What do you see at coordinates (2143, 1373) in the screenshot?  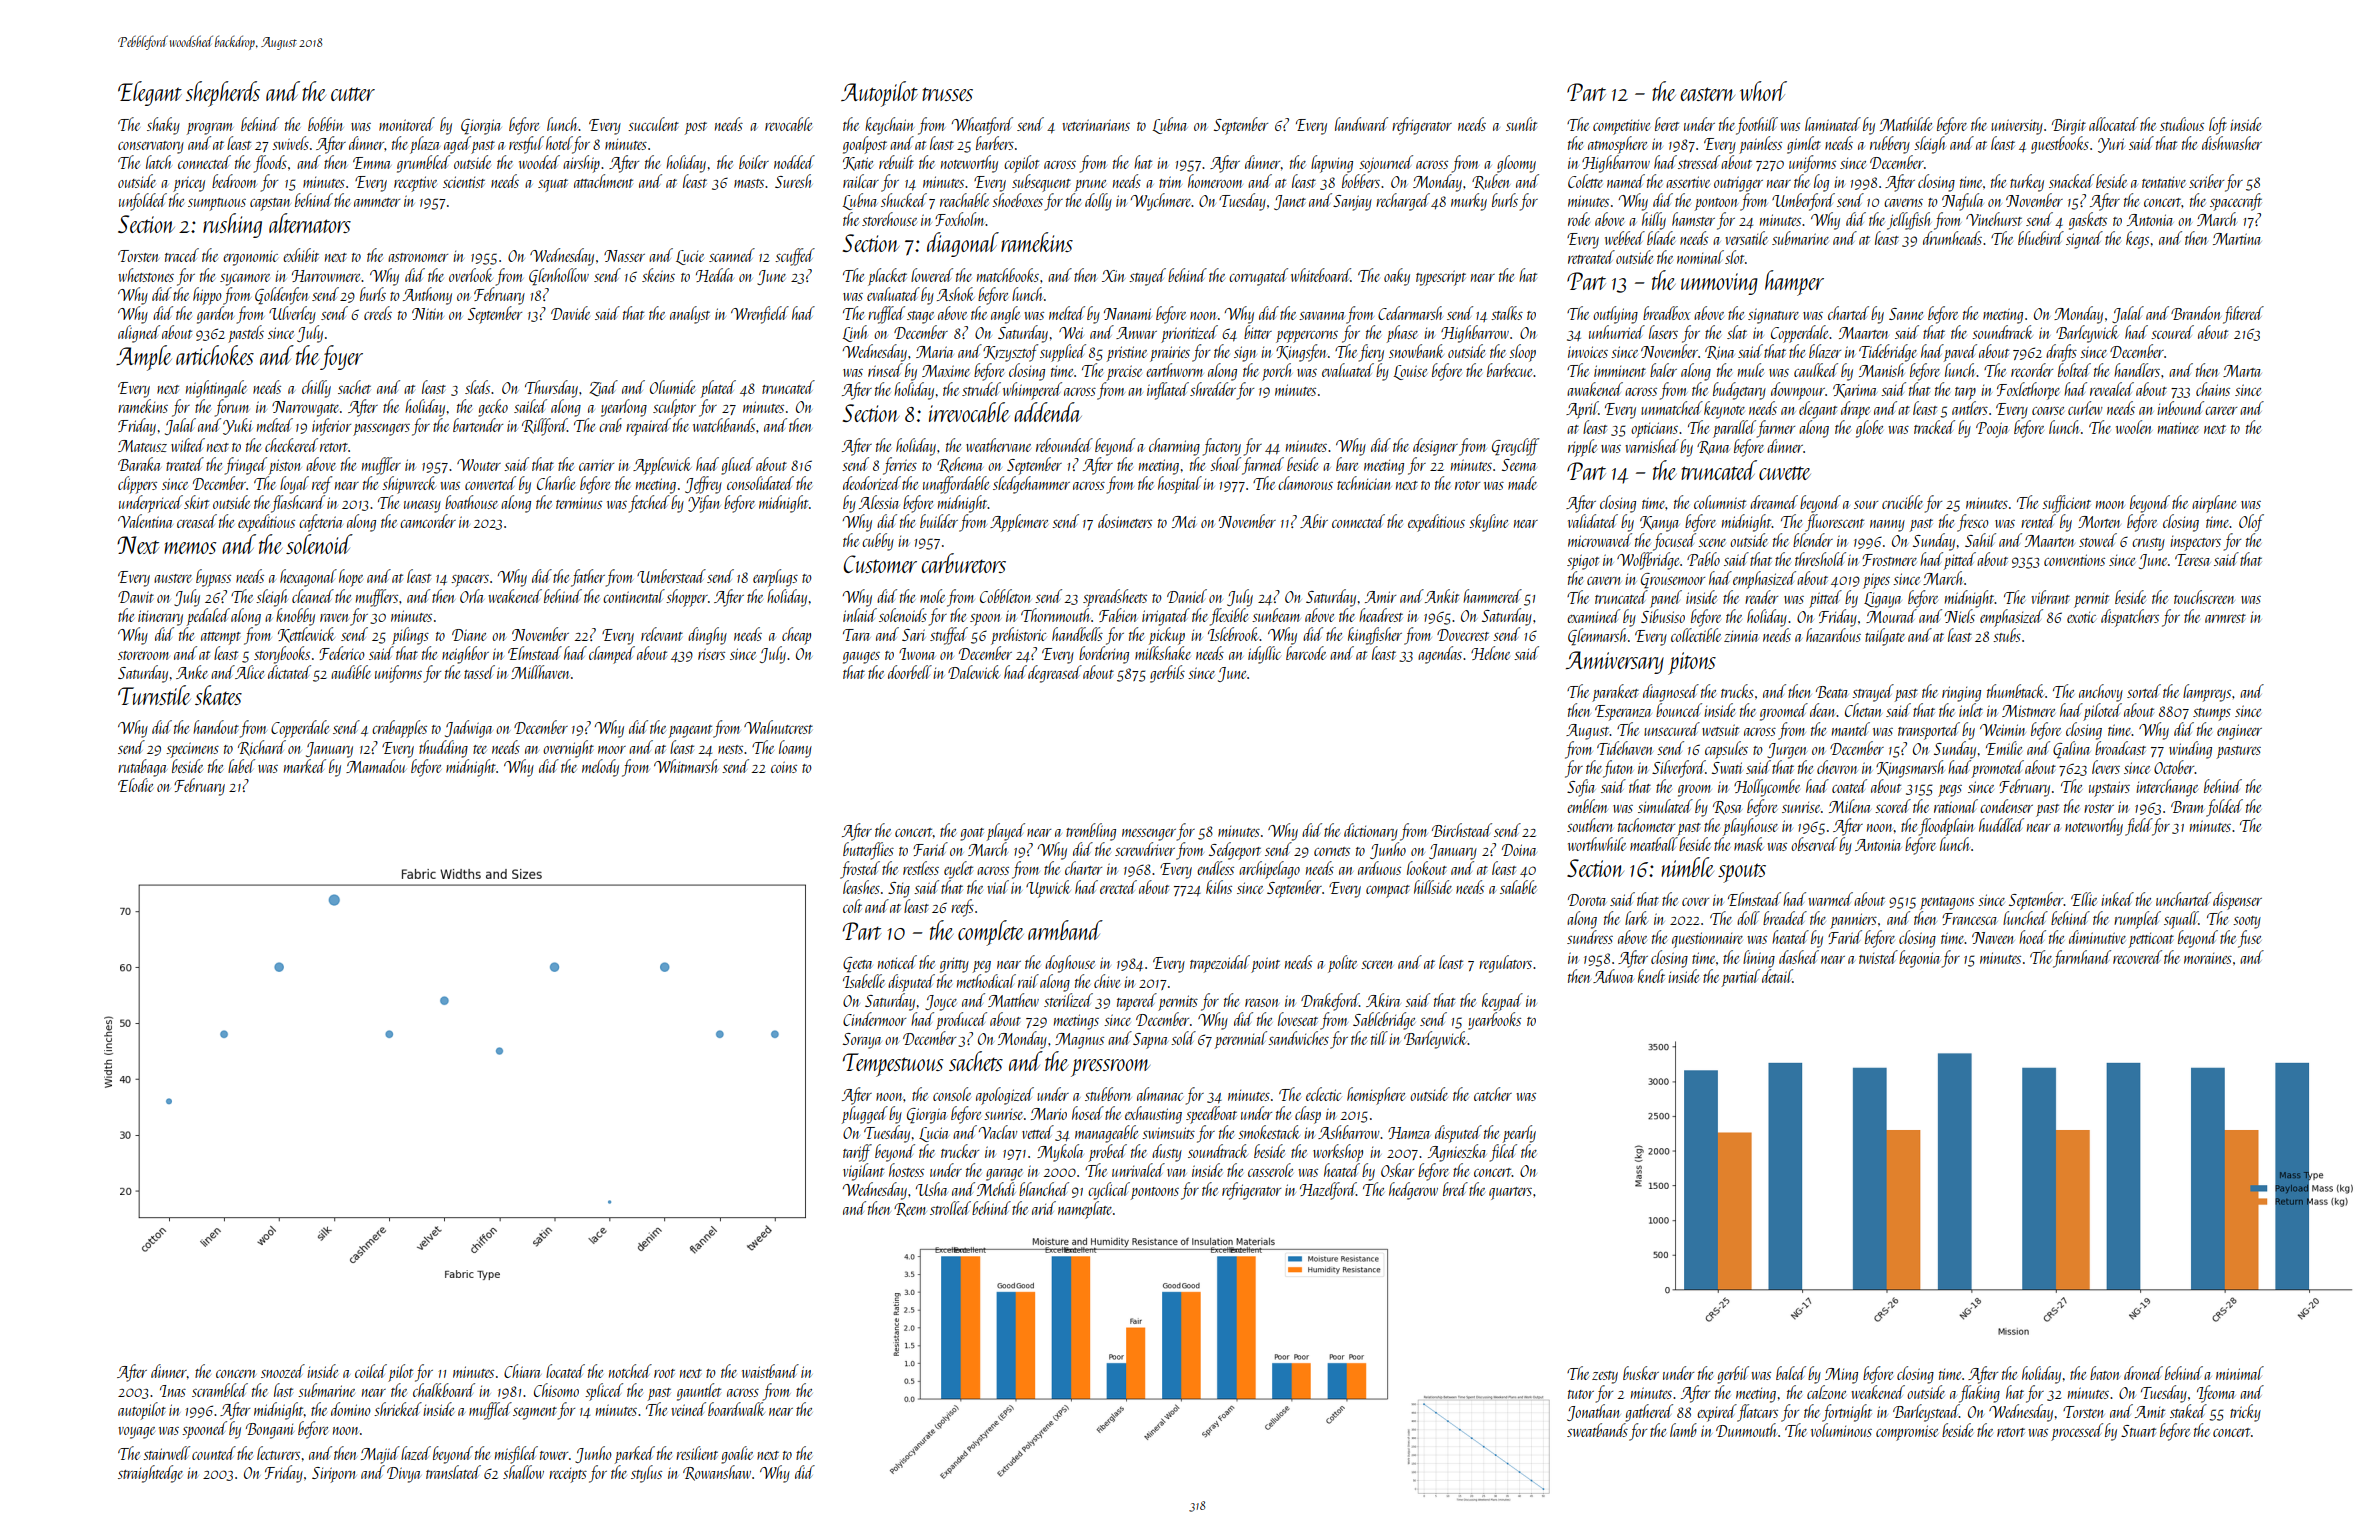 I see `droned` at bounding box center [2143, 1373].
